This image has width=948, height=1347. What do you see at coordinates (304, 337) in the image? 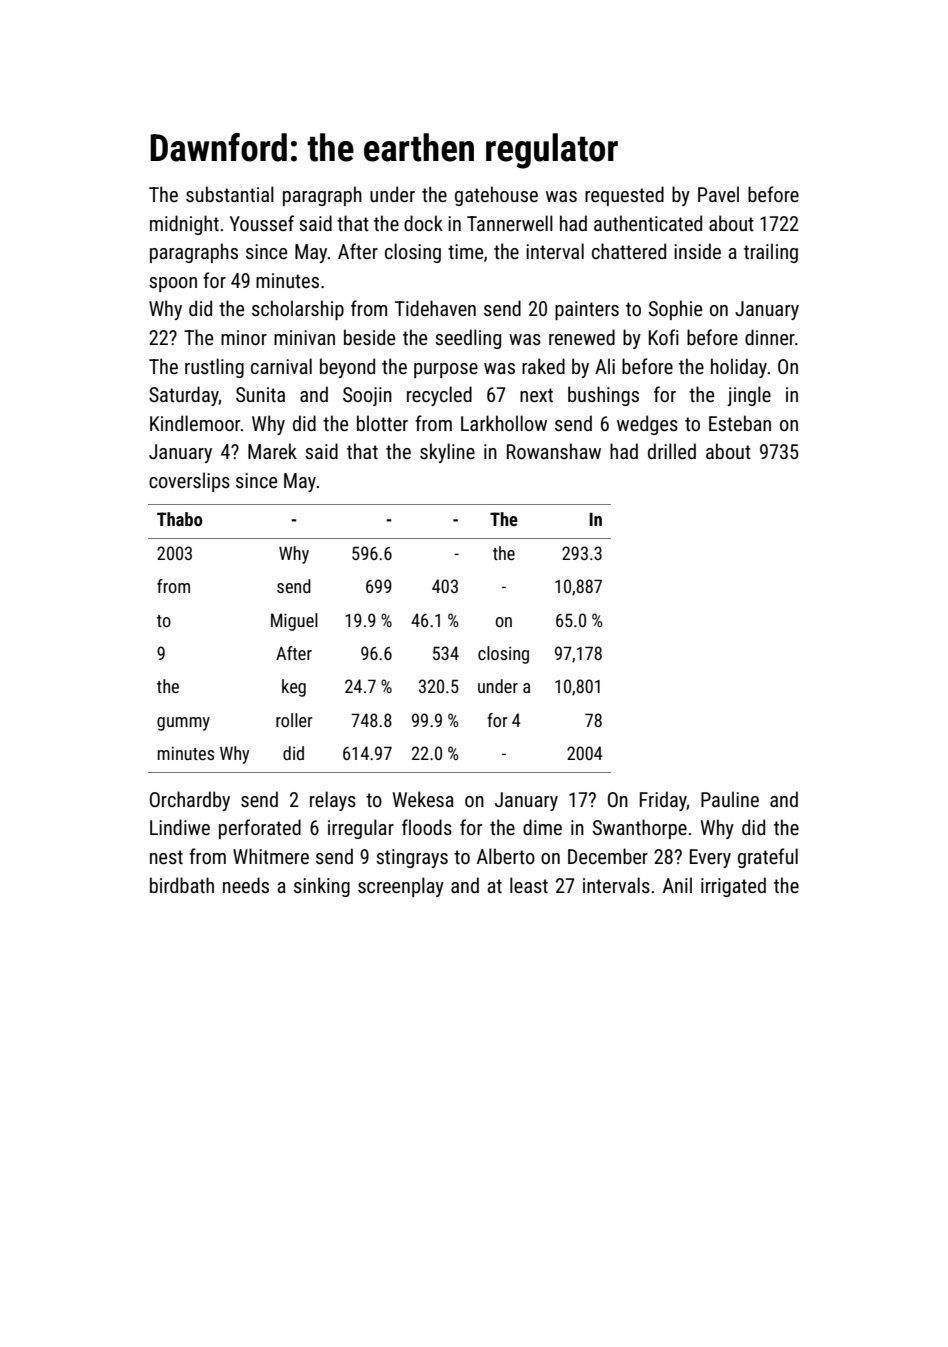
I see `minivan` at bounding box center [304, 337].
